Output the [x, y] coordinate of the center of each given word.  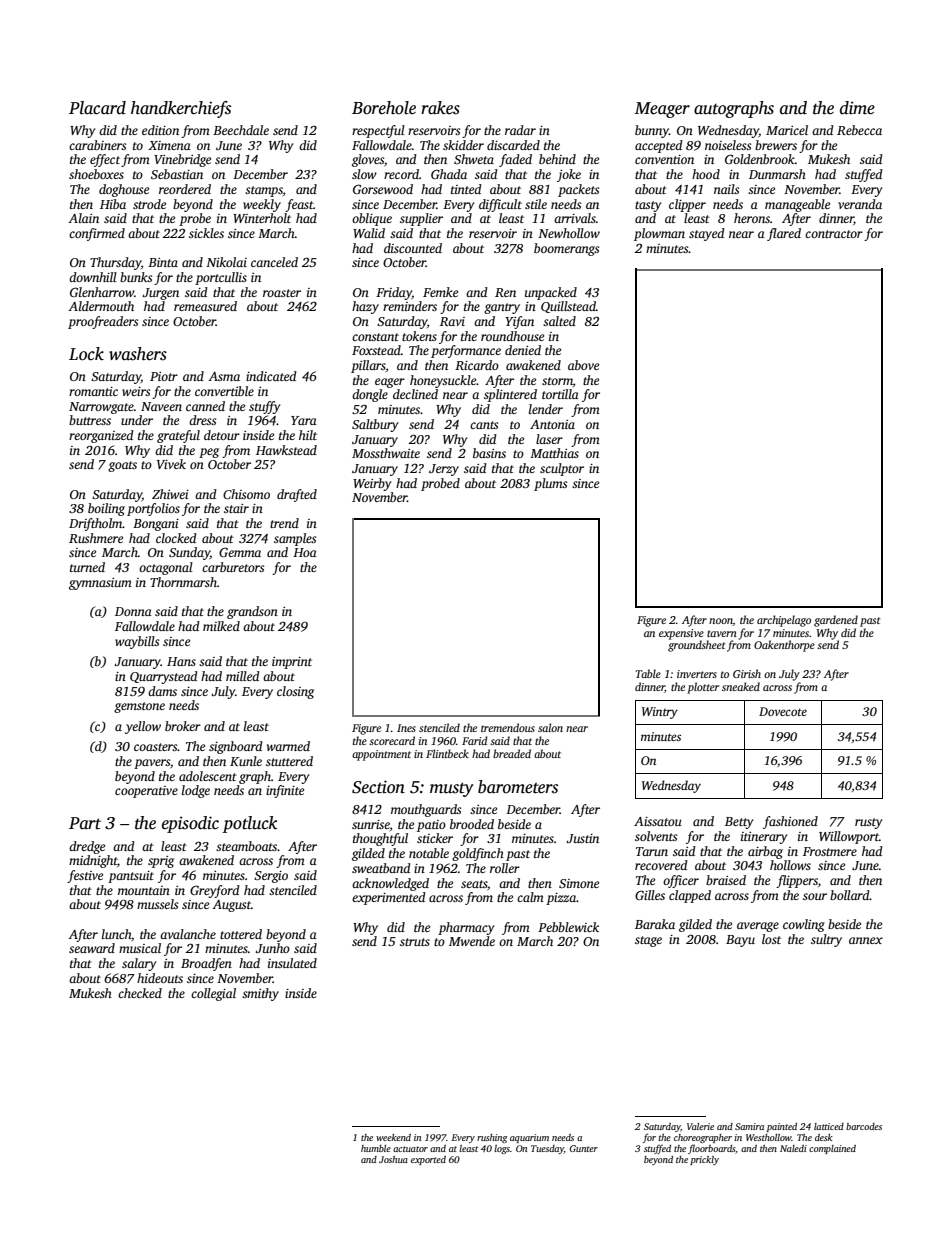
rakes [440, 108]
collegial [213, 994]
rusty [868, 823]
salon [550, 727]
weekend [393, 1137]
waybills [137, 642]
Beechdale [241, 130]
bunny [652, 131]
